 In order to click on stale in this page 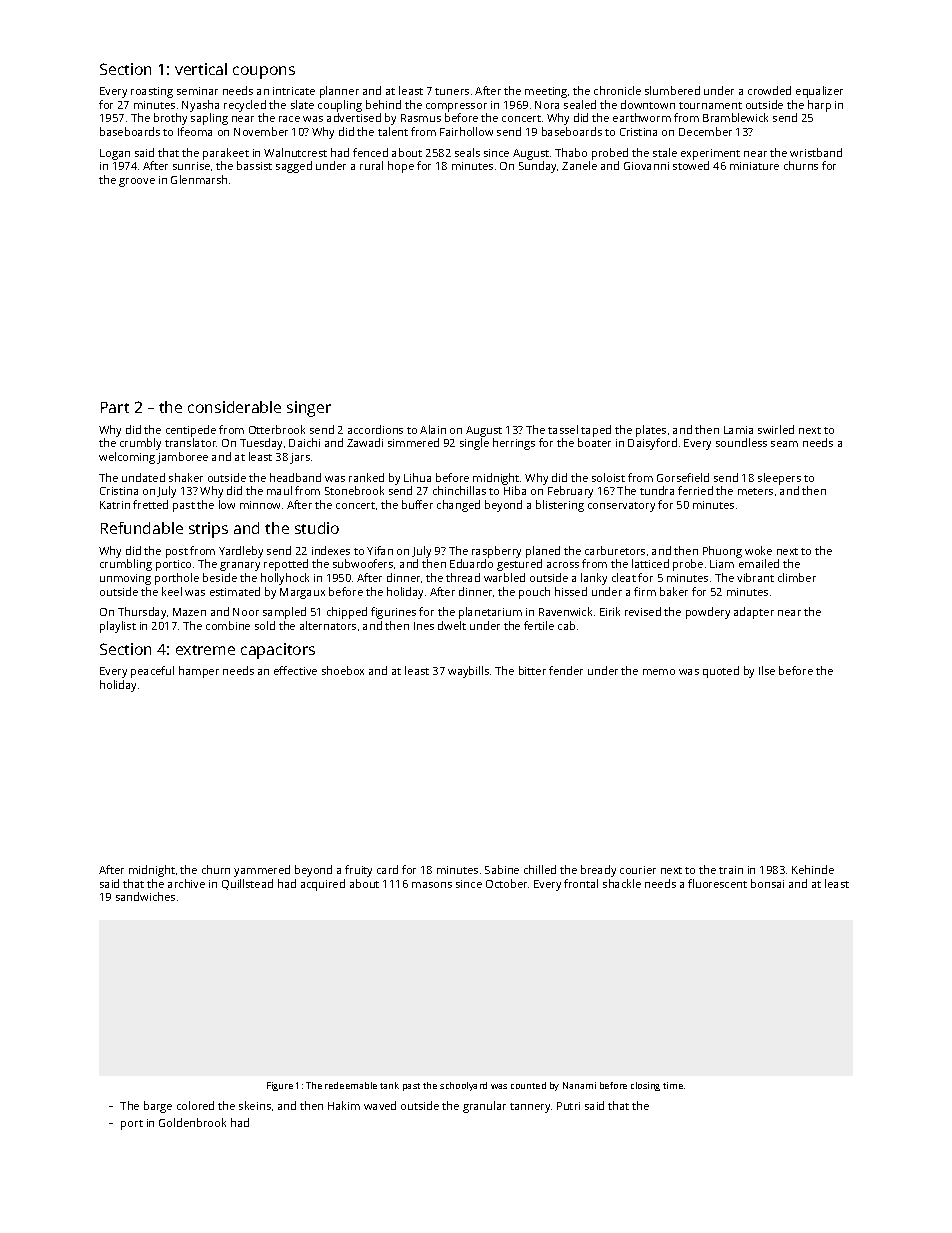, I will do `click(665, 152)`.
